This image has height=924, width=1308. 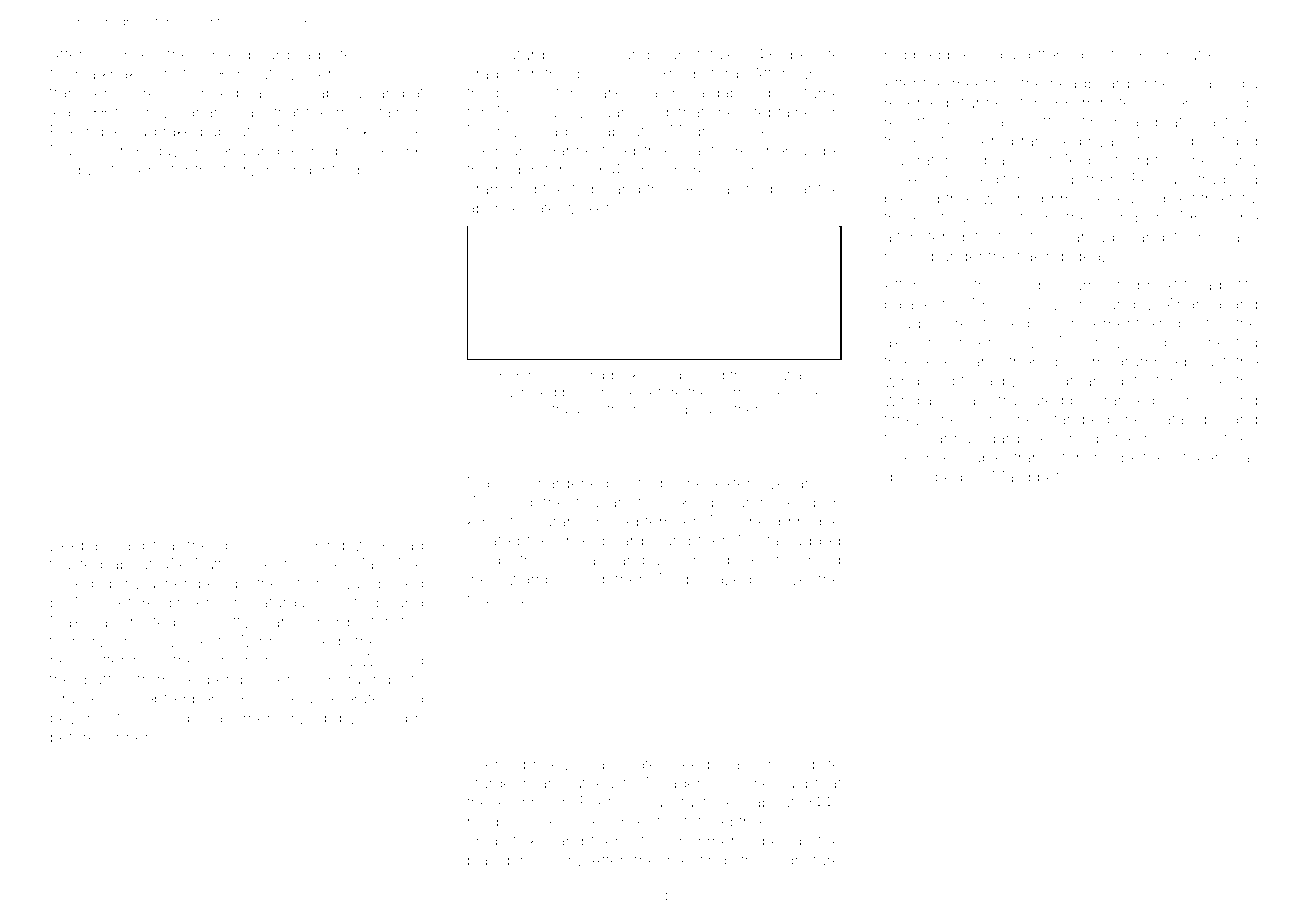 I want to click on erected, so click(x=148, y=622).
